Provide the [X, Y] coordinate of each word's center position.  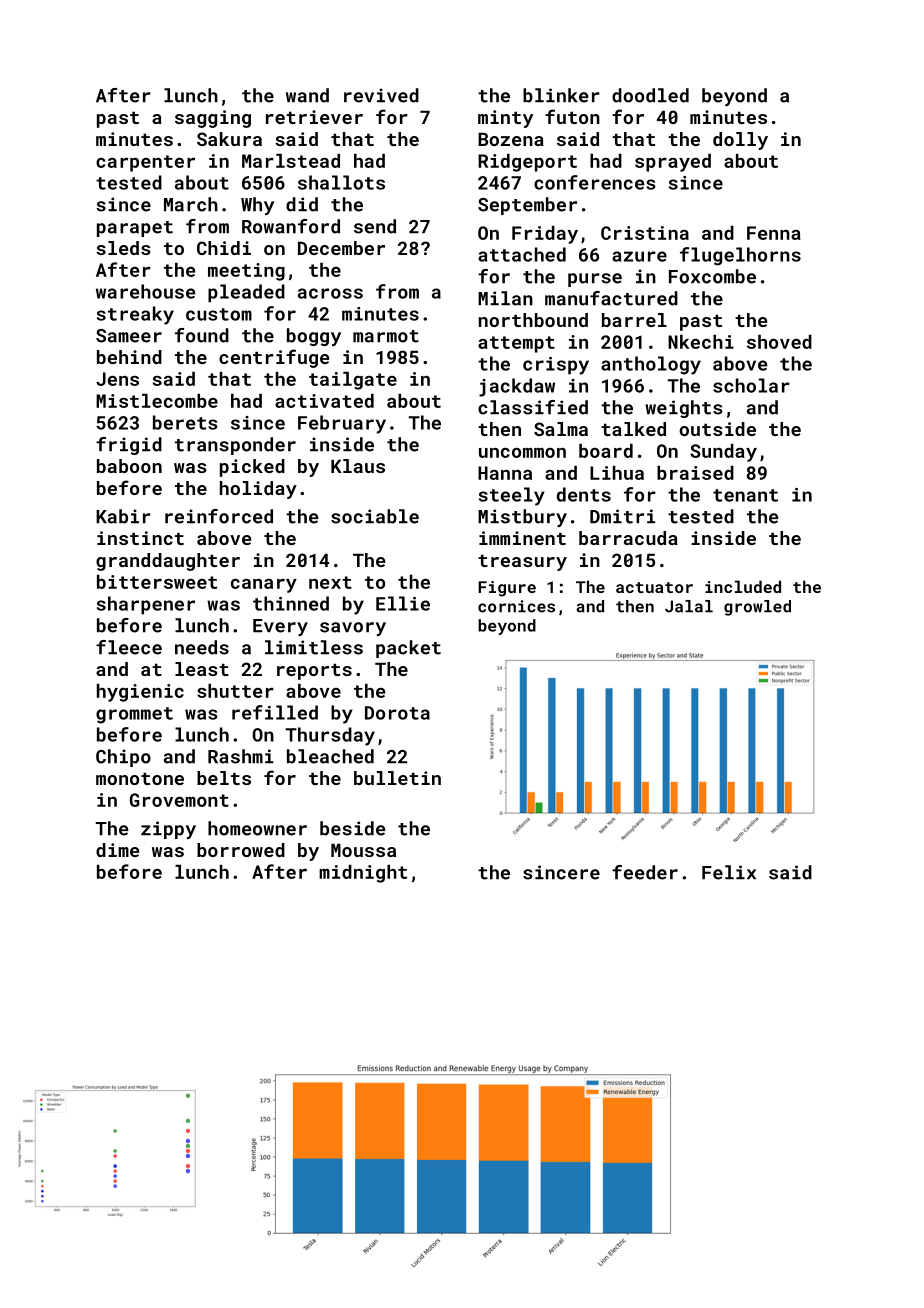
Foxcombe [712, 276]
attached [522, 254]
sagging [213, 119]
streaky [135, 315]
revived [381, 95]
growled [757, 608]
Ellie [403, 603]
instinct [140, 538]
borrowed [241, 850]
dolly [740, 141]
